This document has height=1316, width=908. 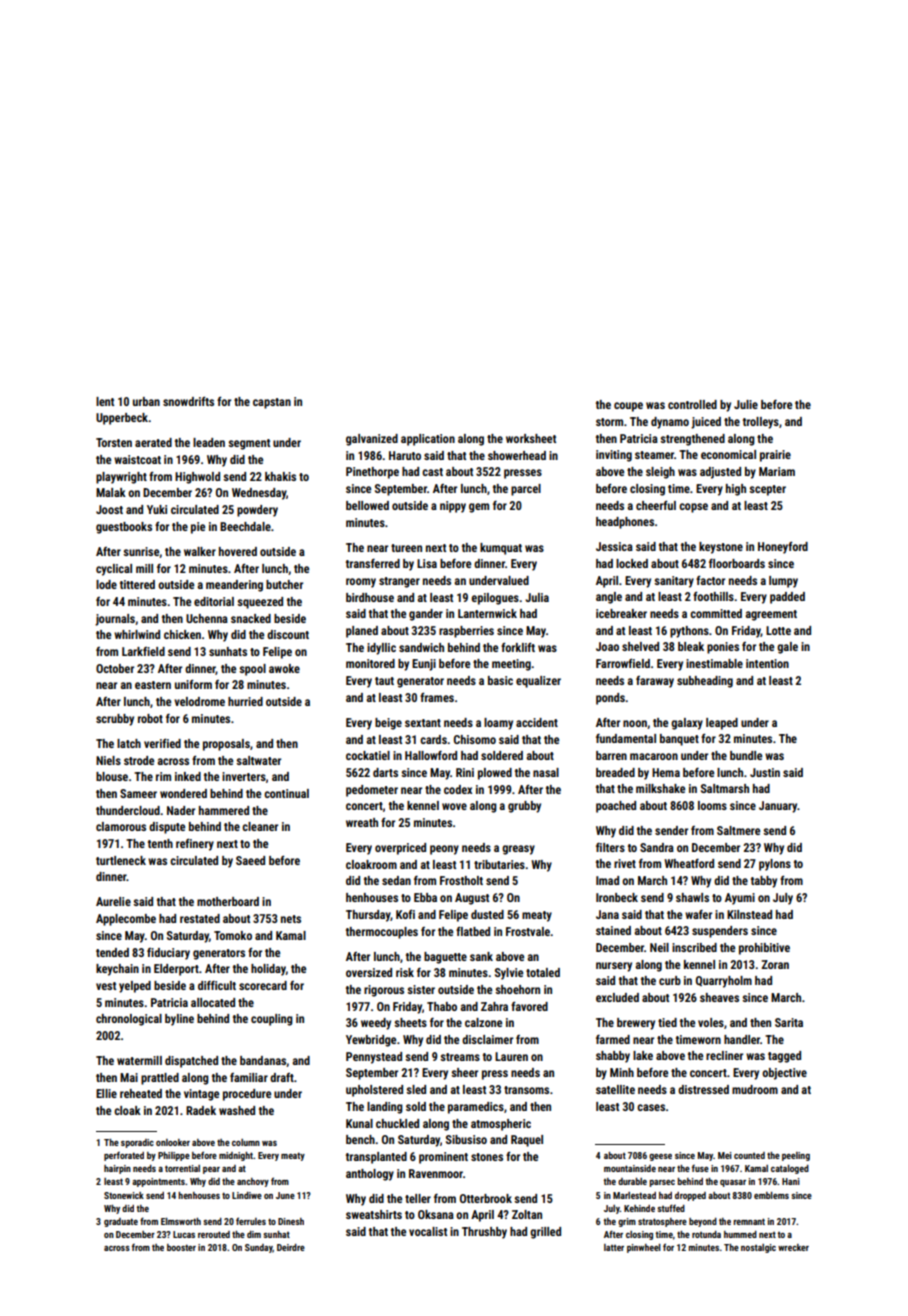 What do you see at coordinates (498, 724) in the document?
I see `loamy` at bounding box center [498, 724].
